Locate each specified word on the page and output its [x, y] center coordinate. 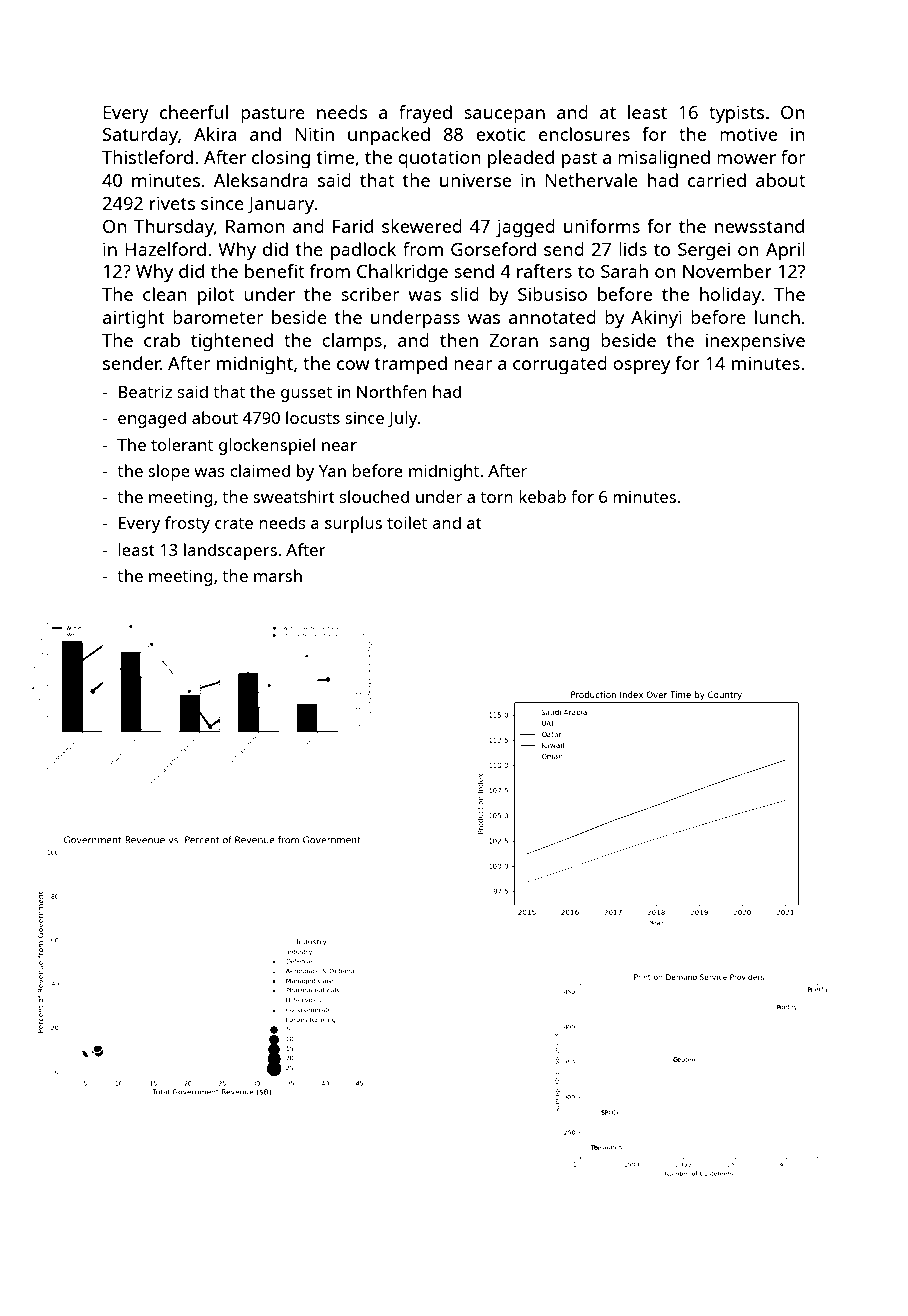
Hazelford [165, 249]
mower [746, 159]
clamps [352, 342]
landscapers [230, 551]
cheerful [194, 112]
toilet [407, 522]
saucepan [504, 116]
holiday [731, 296]
